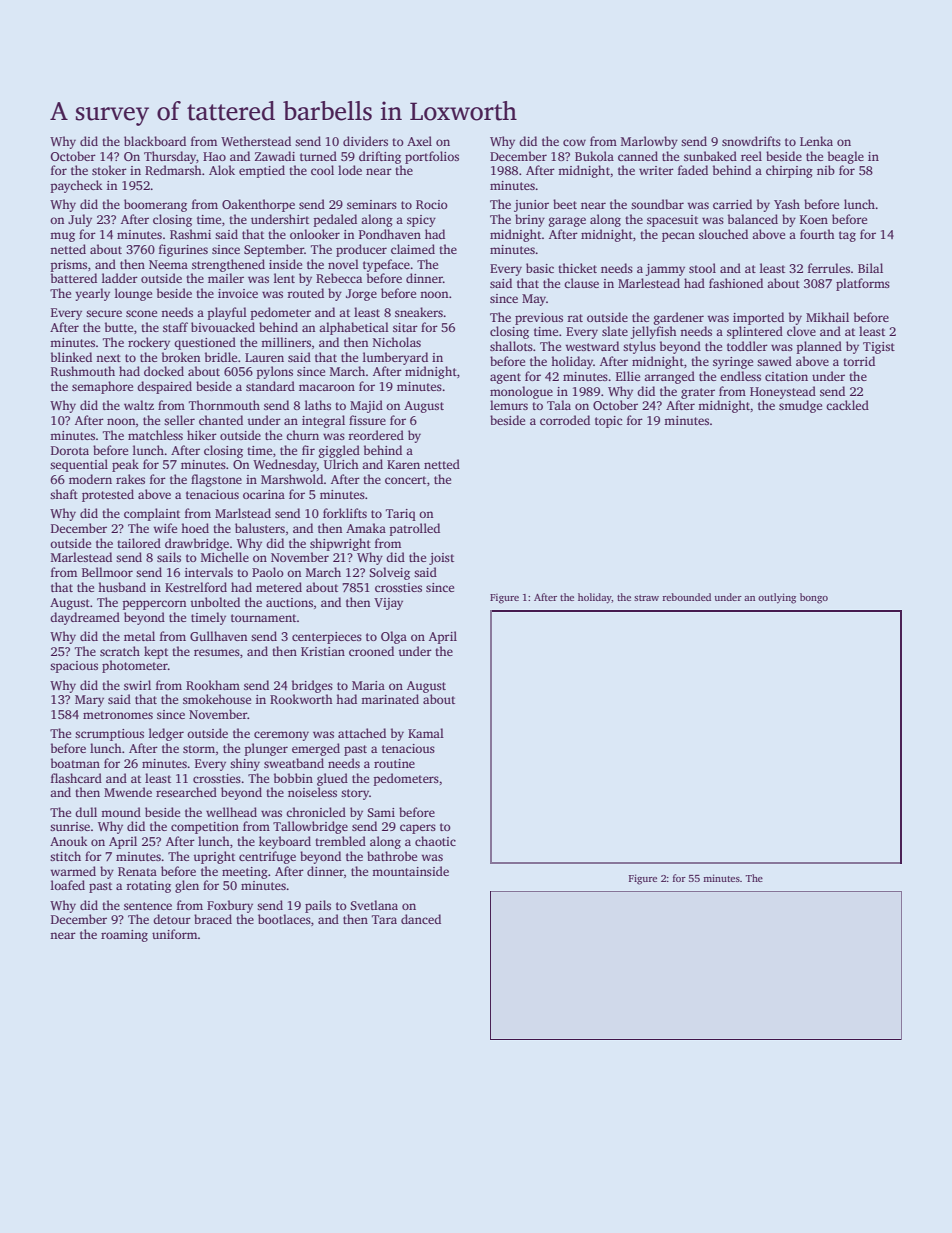 This page has width=952, height=1233. Describe the element at coordinates (426, 733) in the page. I see `Kamal` at that location.
